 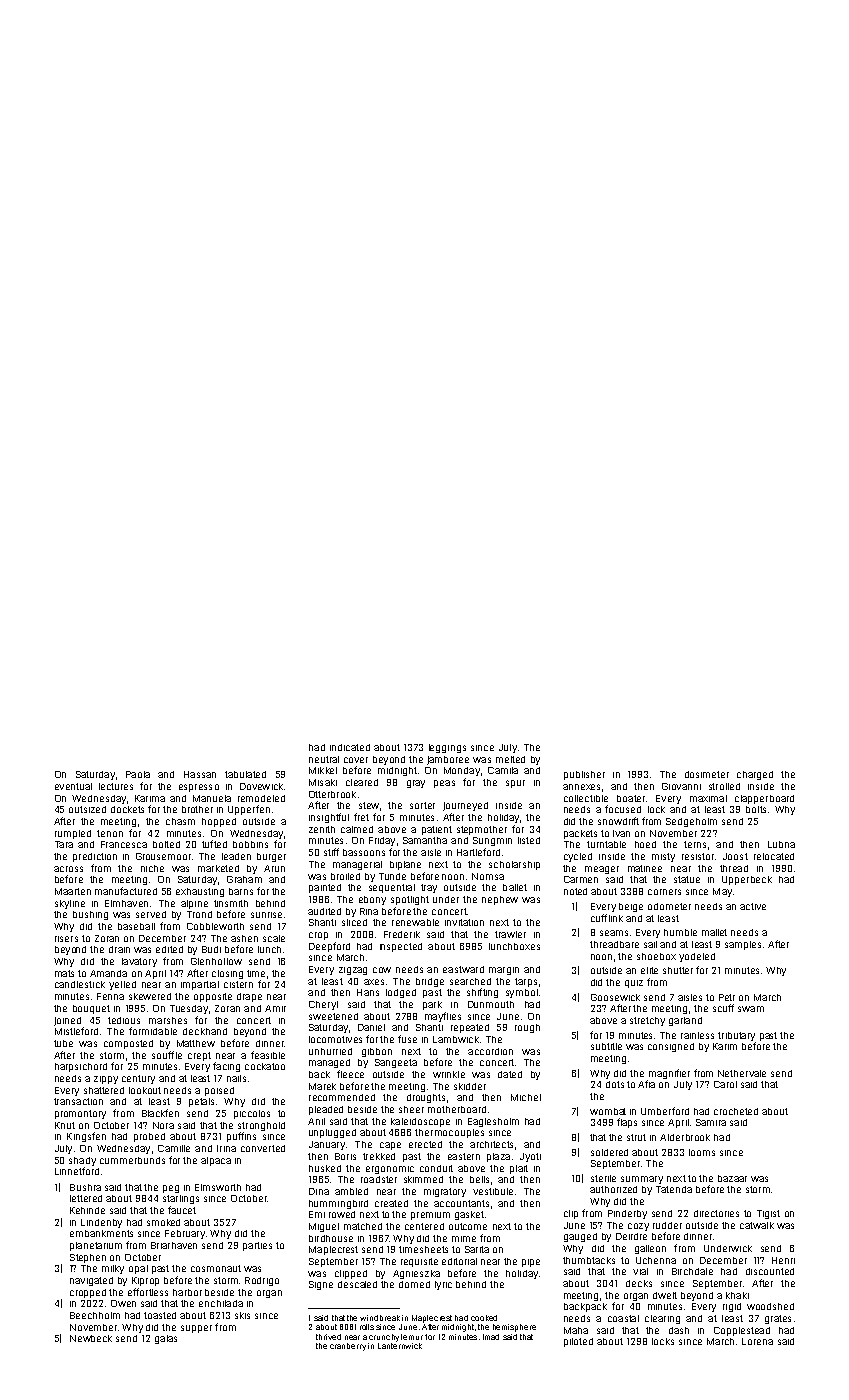 I want to click on cozy, so click(x=638, y=1227).
